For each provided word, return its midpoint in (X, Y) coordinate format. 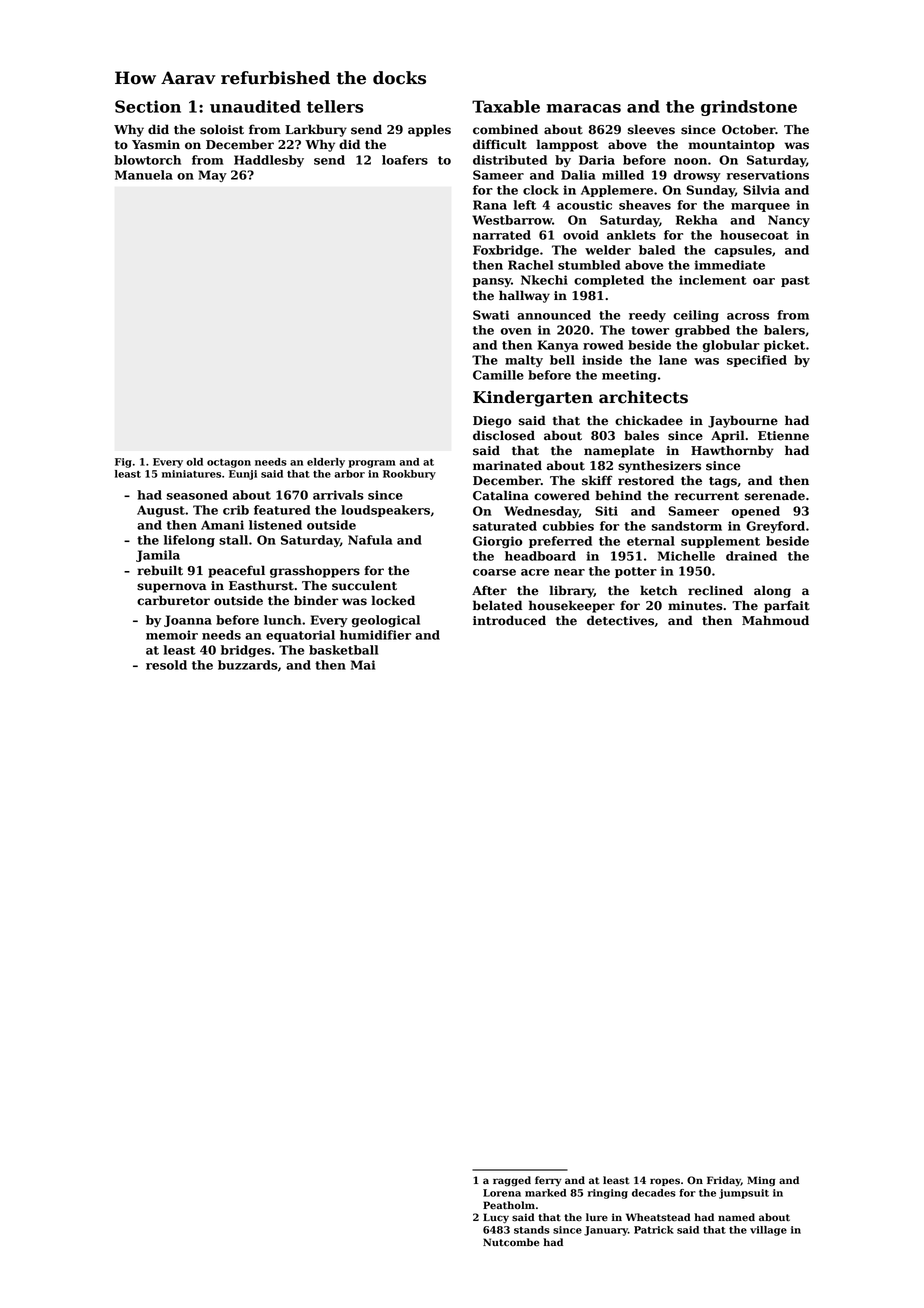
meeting (629, 376)
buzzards (248, 665)
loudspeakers (385, 511)
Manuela (144, 175)
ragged (512, 1181)
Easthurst (261, 585)
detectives (620, 620)
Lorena (502, 1193)
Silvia (761, 190)
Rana (490, 205)
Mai (363, 665)
